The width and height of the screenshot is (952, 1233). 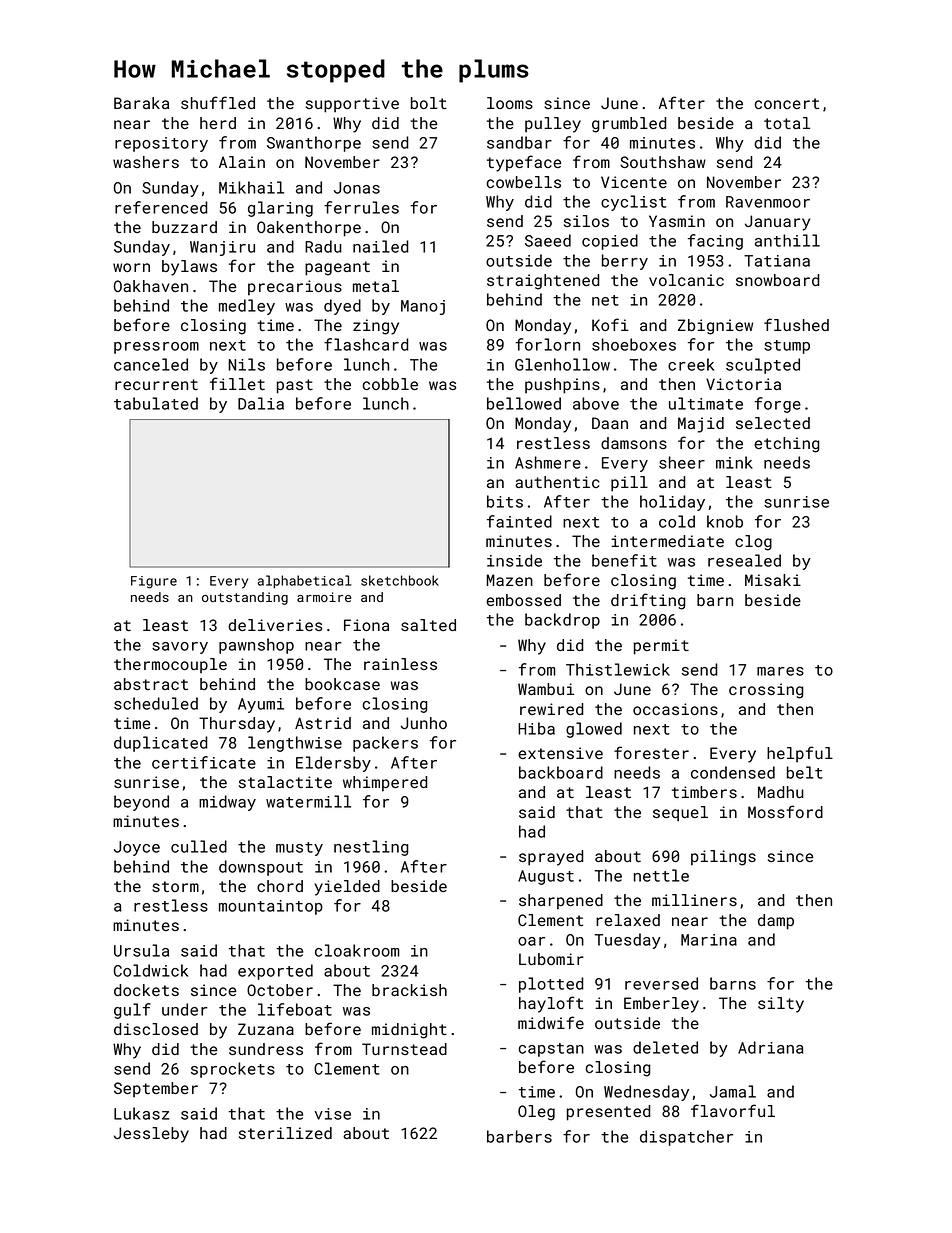 I want to click on Nils, so click(x=246, y=364).
